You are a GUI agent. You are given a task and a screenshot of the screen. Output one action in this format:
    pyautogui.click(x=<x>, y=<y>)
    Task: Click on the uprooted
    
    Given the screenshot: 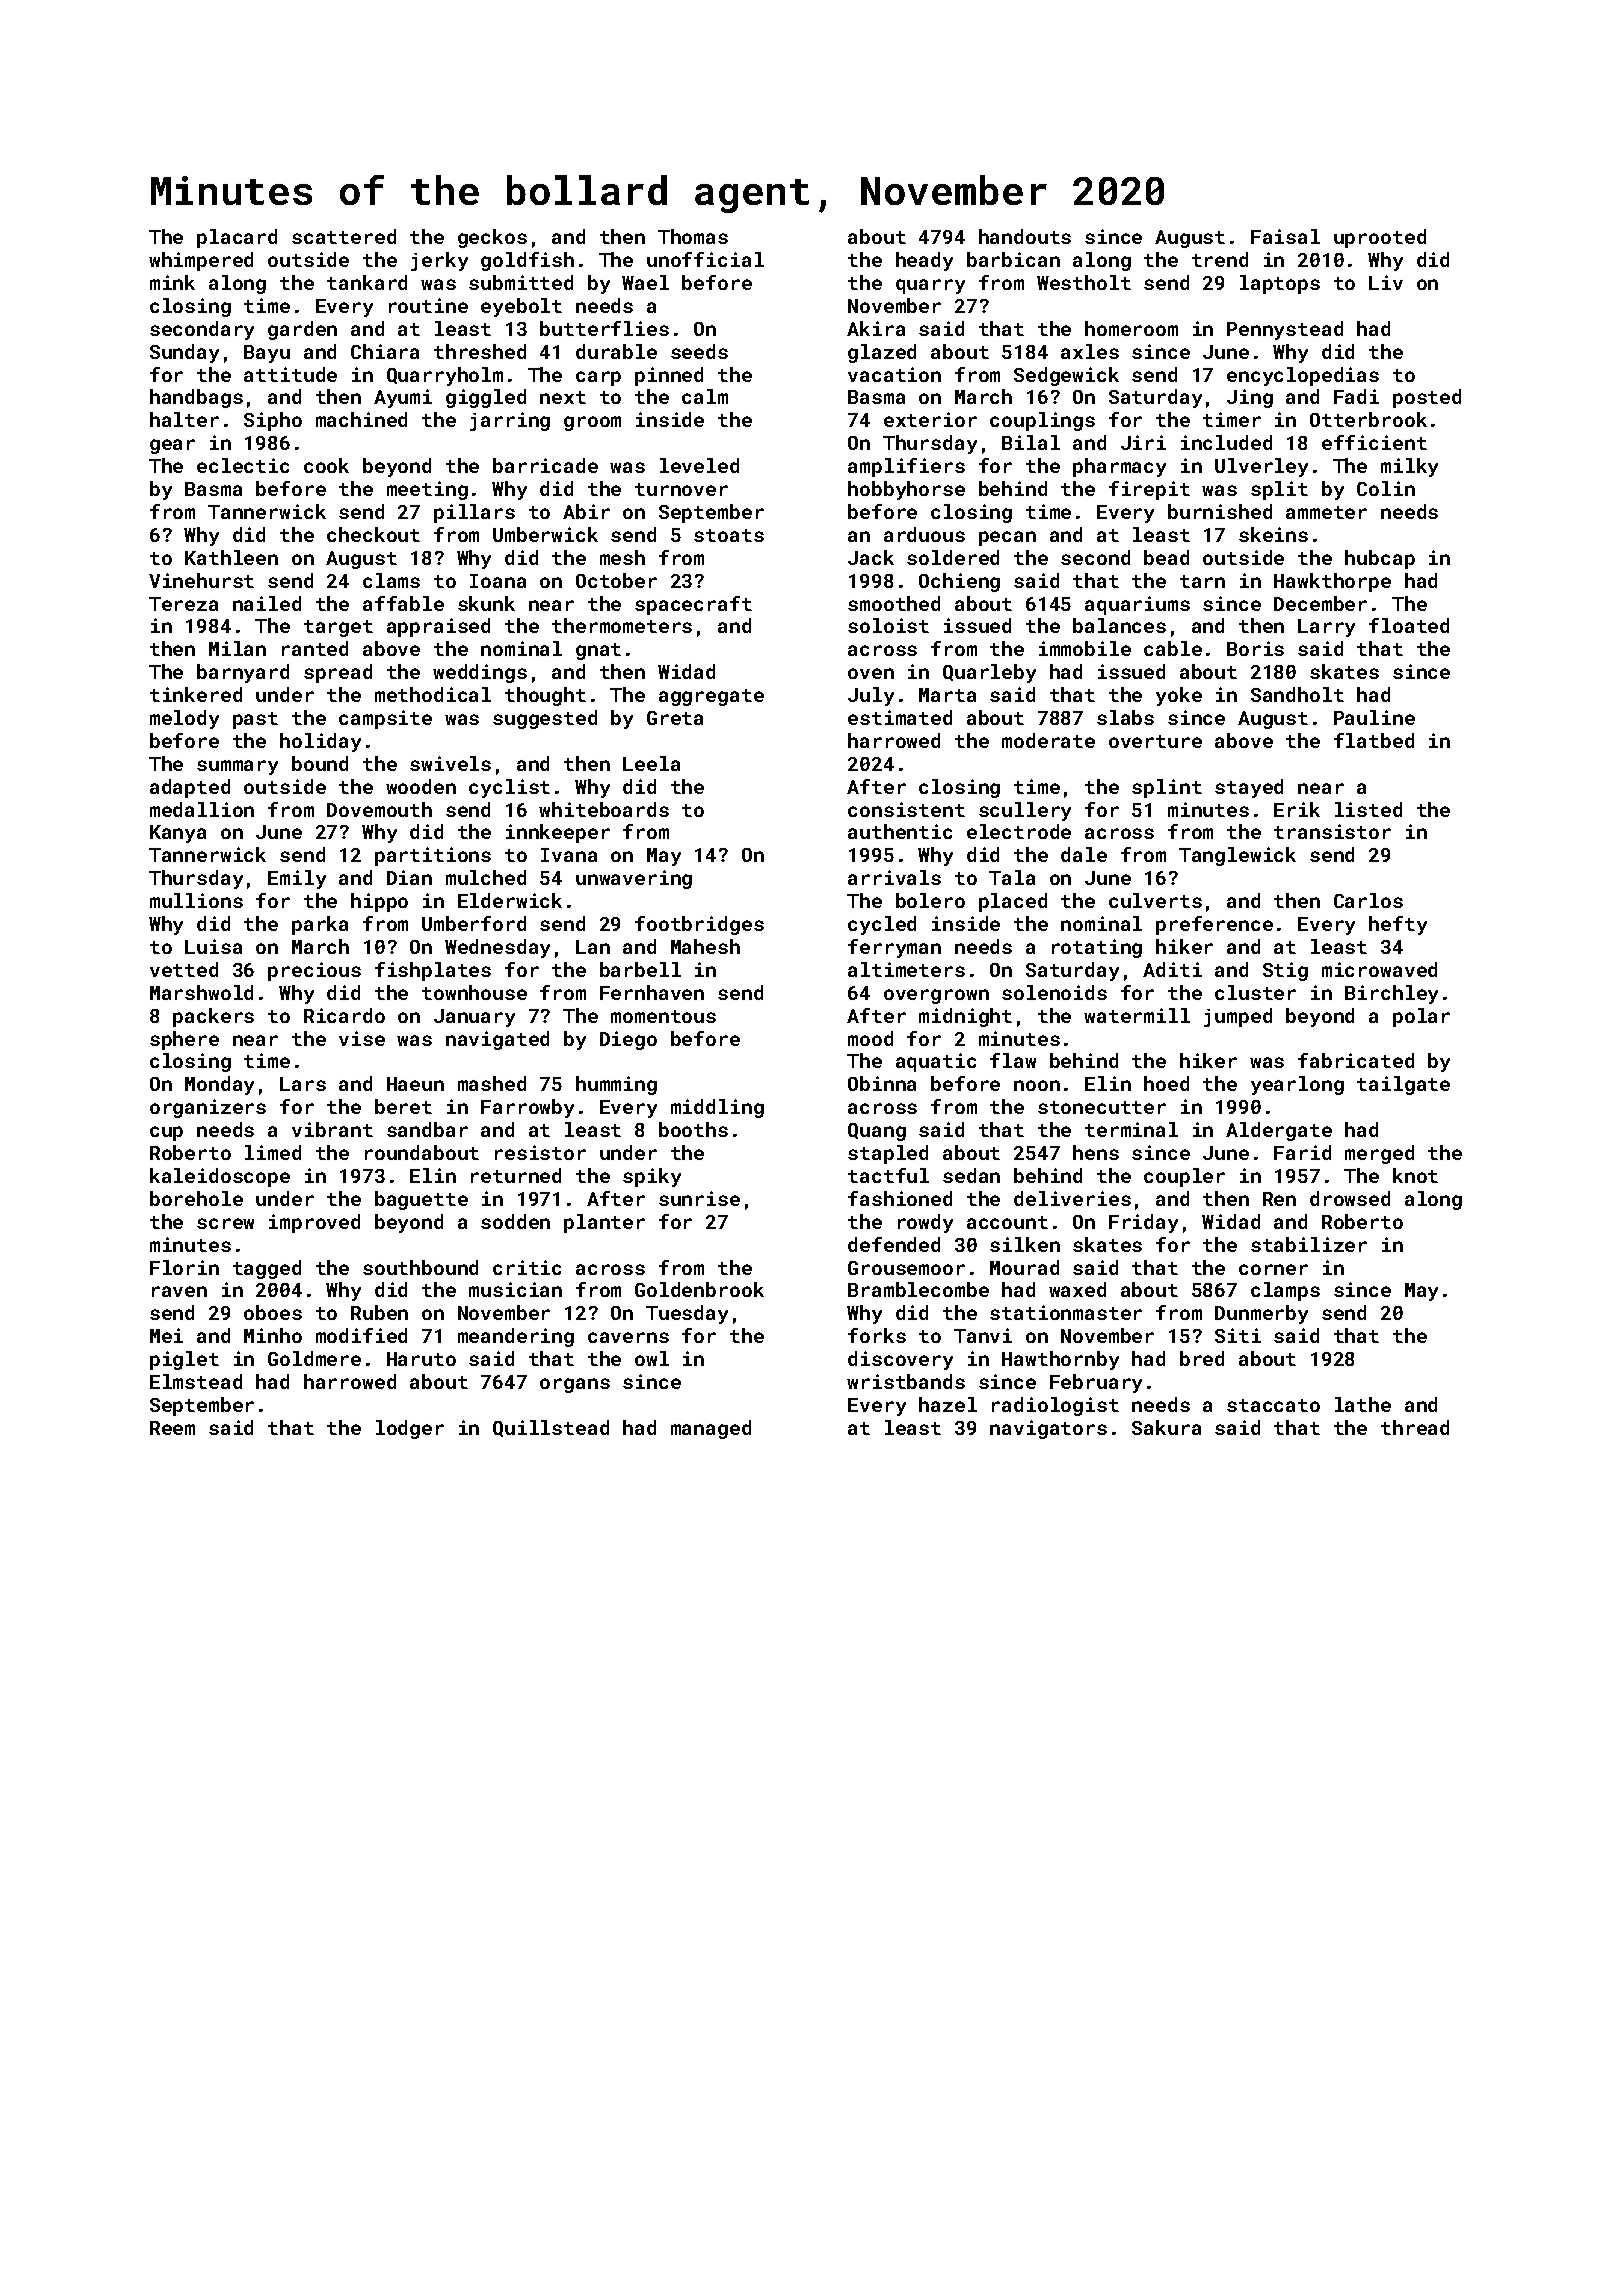 What is the action you would take?
    pyautogui.click(x=1380, y=238)
